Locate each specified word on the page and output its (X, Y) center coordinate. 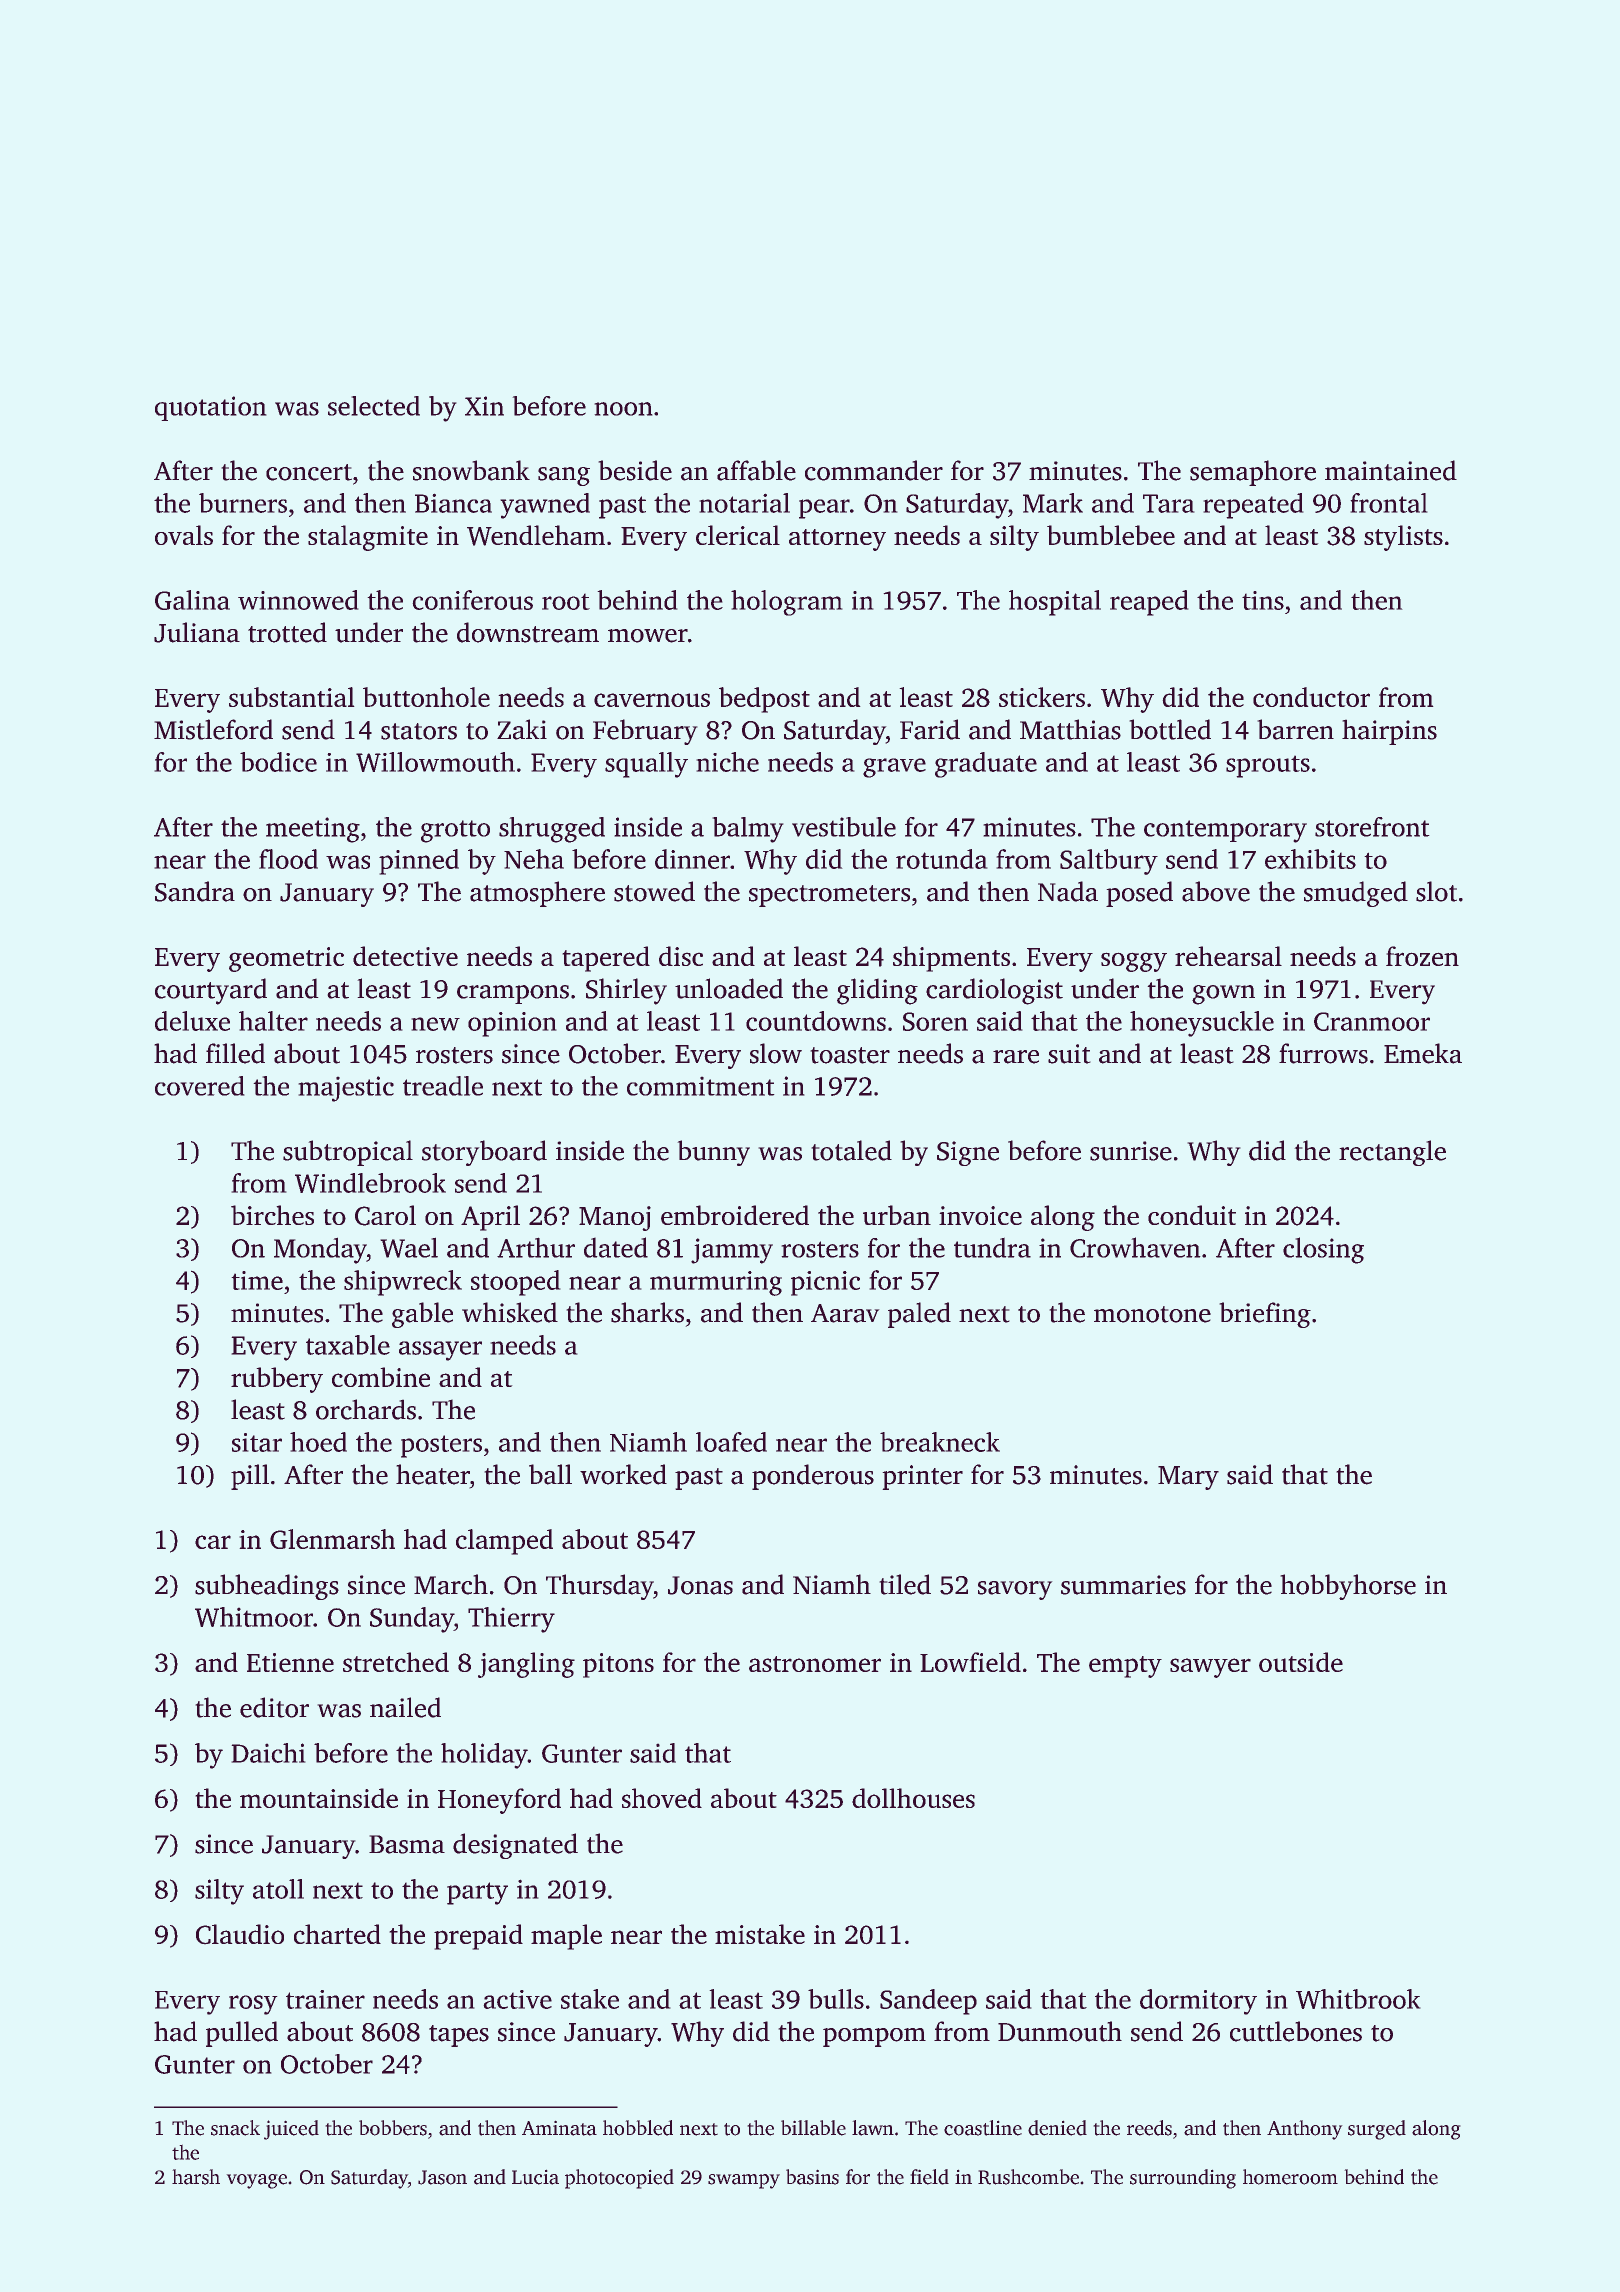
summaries (1123, 1585)
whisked (510, 1312)
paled (919, 1315)
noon (623, 409)
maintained (1391, 470)
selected (374, 406)
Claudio (240, 1934)
